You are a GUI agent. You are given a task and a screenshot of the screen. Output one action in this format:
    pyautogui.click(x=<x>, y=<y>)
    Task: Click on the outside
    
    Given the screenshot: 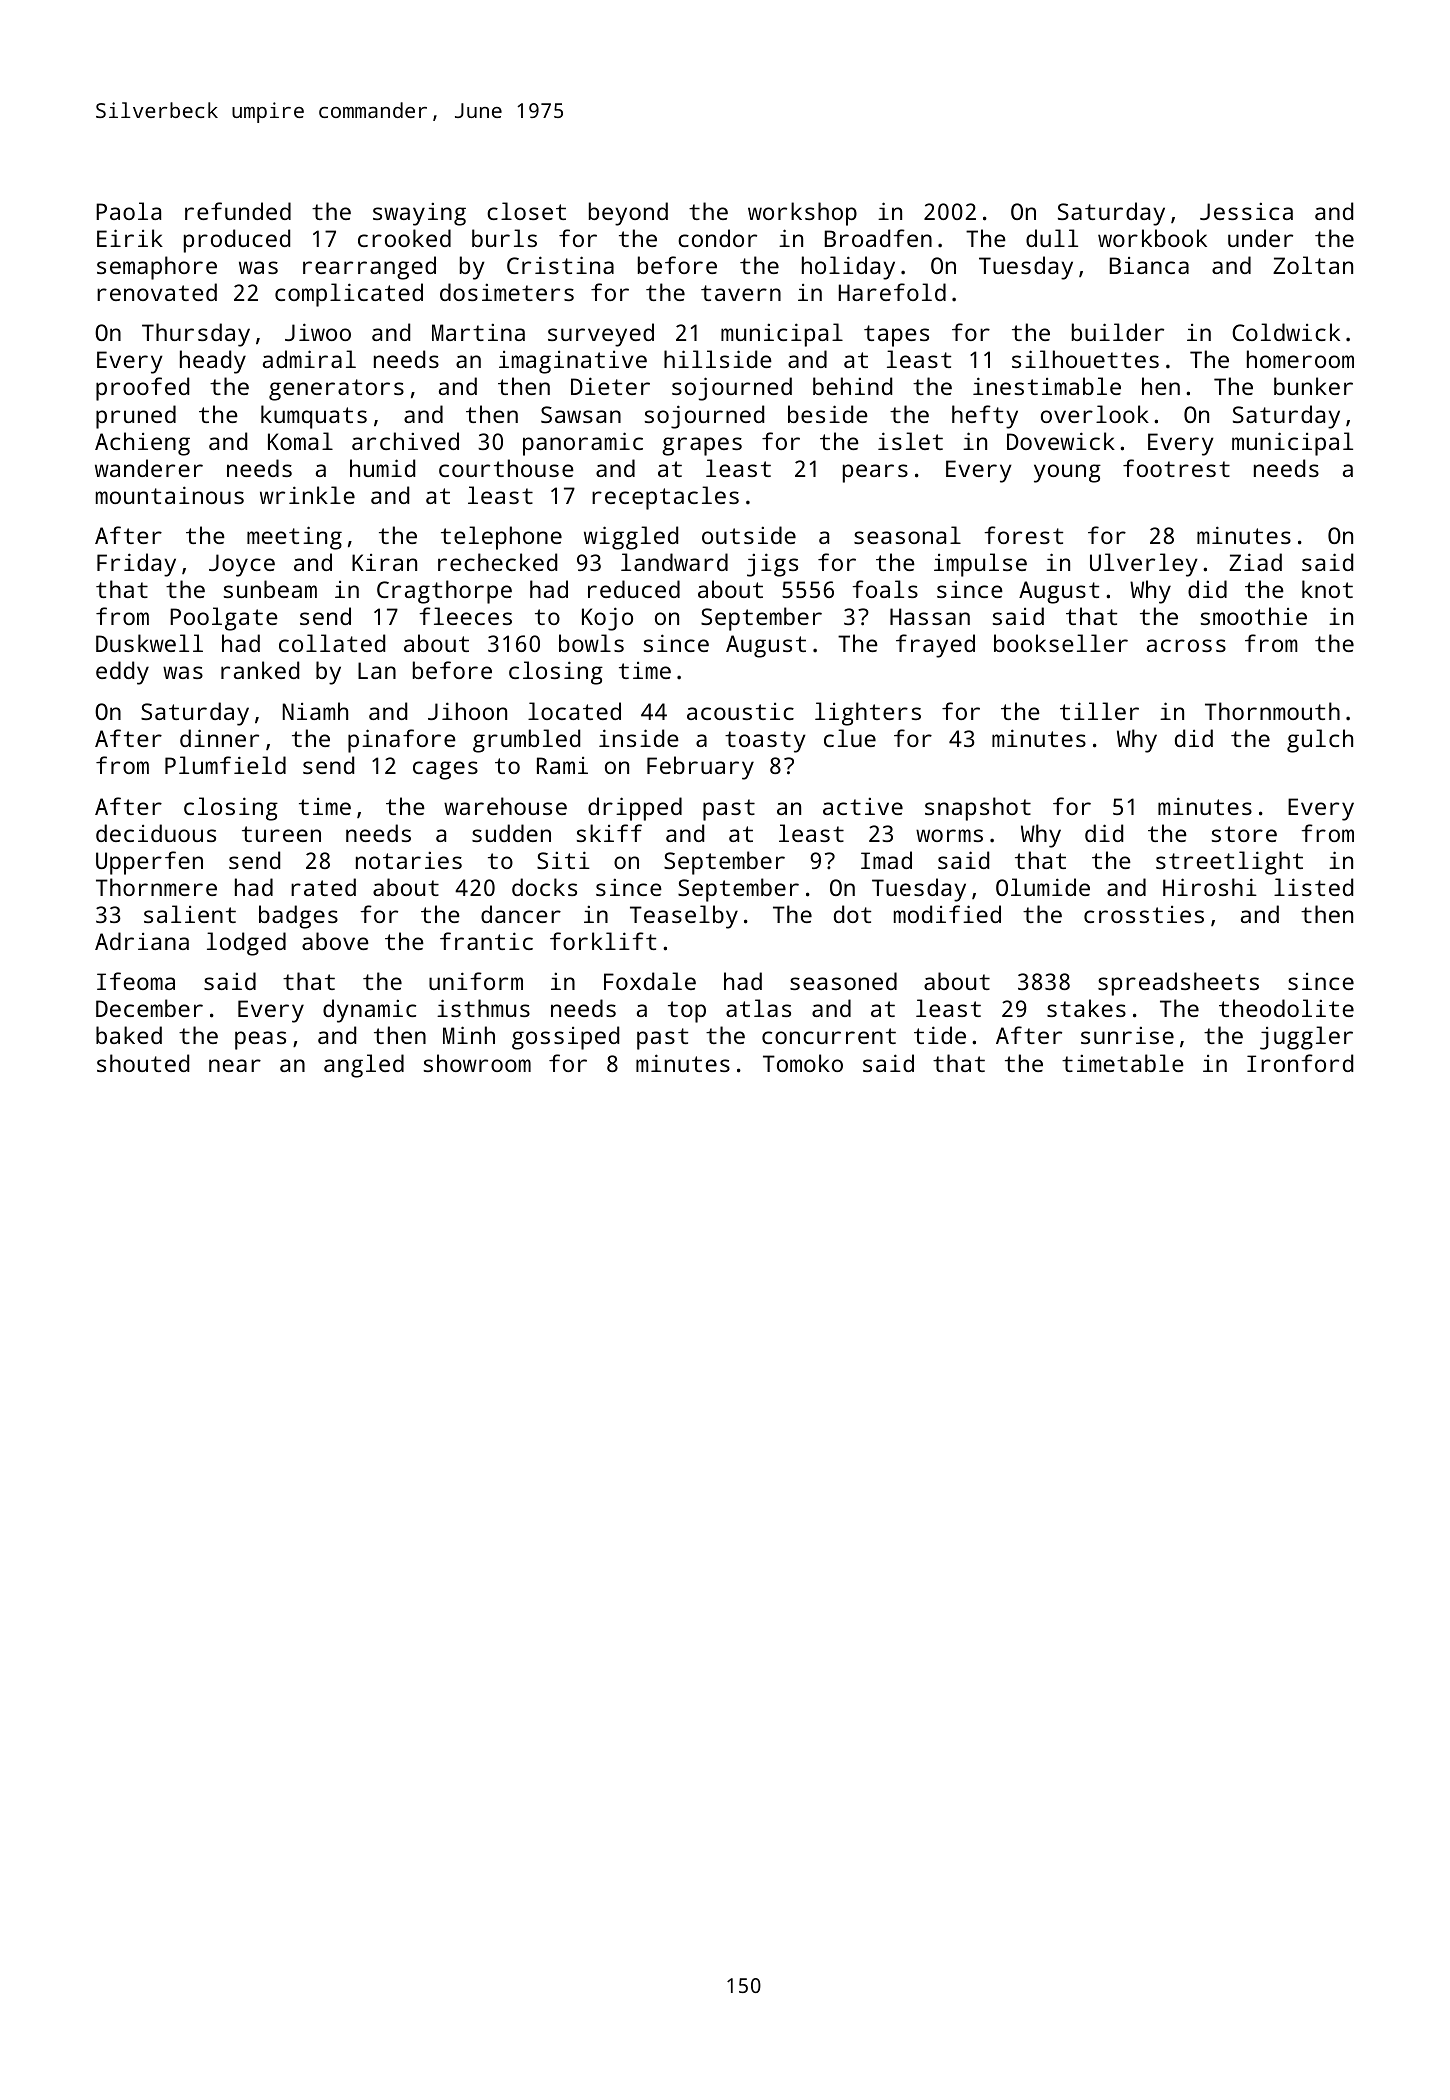 What is the action you would take?
    pyautogui.click(x=749, y=535)
